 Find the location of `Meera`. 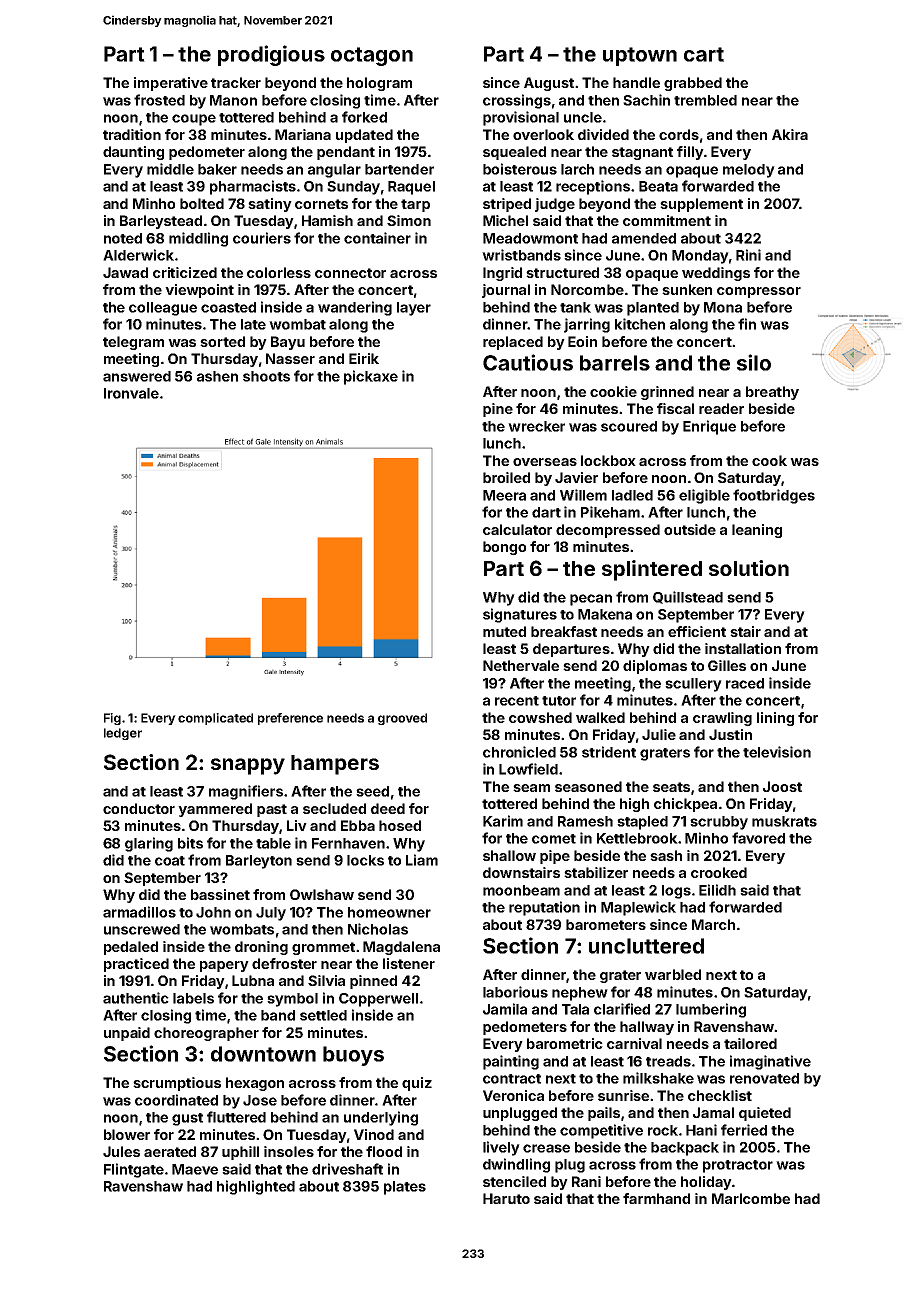

Meera is located at coordinates (504, 495).
